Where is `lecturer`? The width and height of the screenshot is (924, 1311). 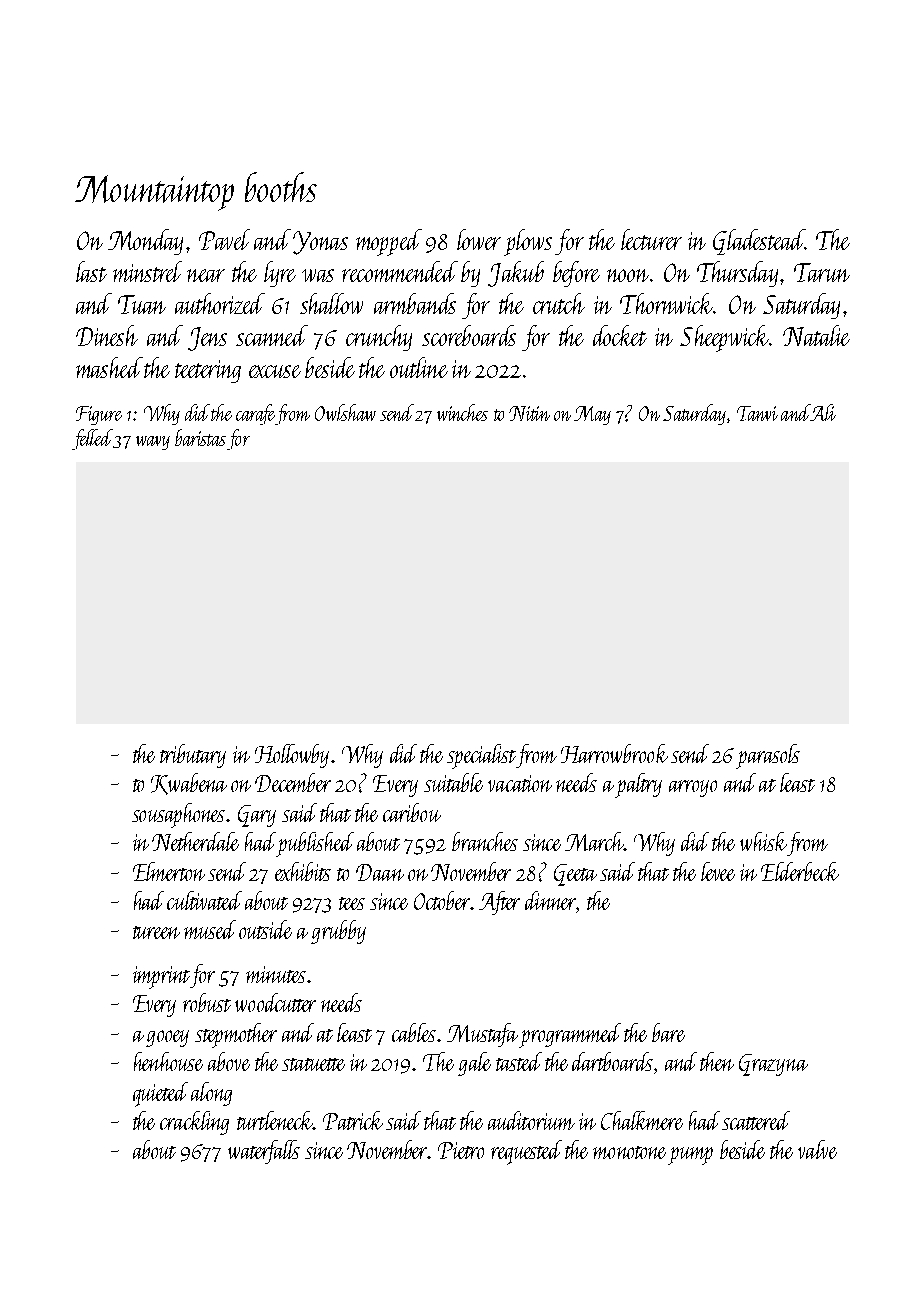
lecturer is located at coordinates (651, 239).
